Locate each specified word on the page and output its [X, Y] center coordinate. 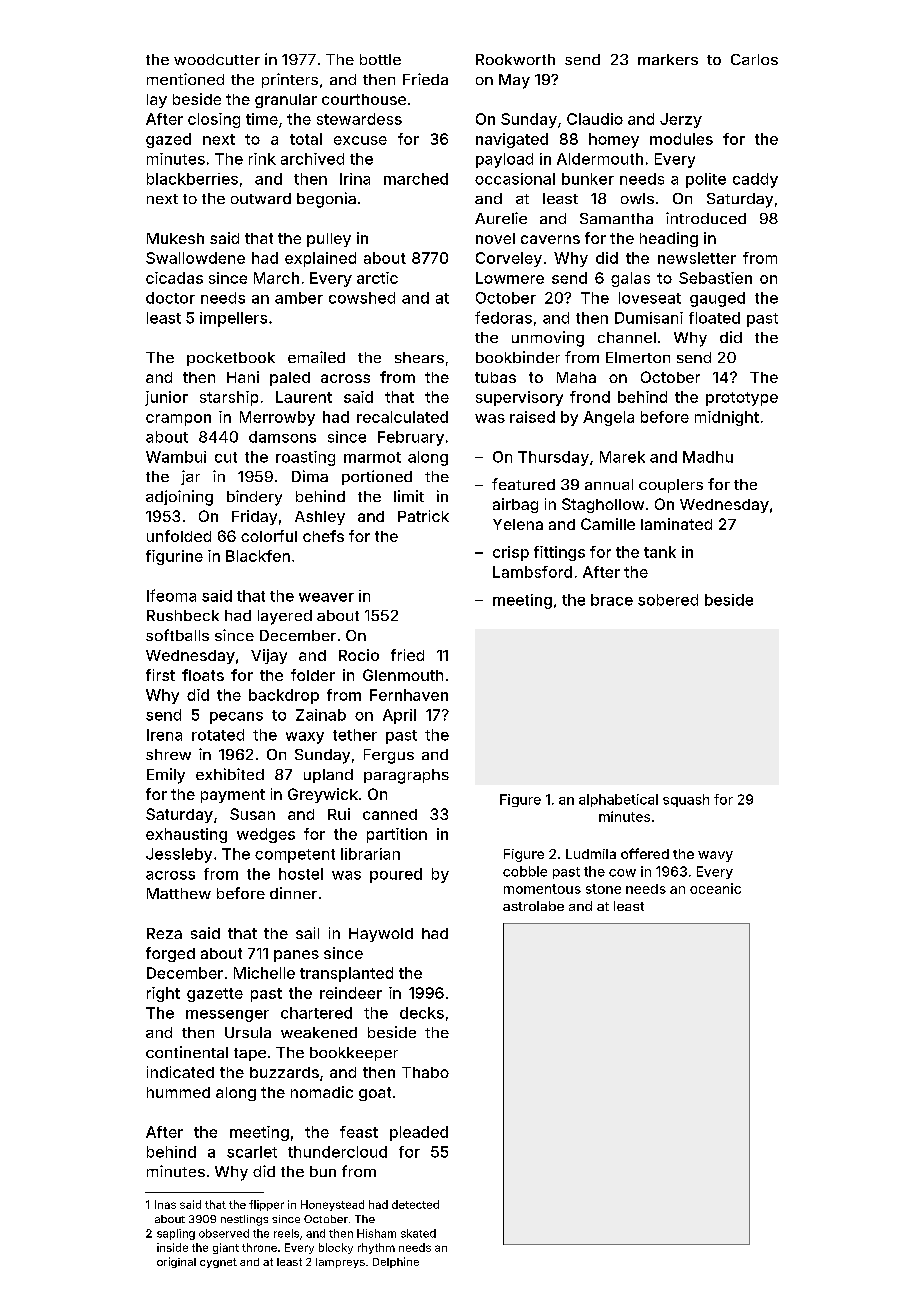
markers [668, 59]
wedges [266, 835]
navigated [512, 140]
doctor [170, 298]
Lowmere [510, 278]
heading [669, 239]
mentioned [185, 79]
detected [415, 1204]
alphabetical [618, 800]
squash [686, 800]
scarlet [252, 1152]
